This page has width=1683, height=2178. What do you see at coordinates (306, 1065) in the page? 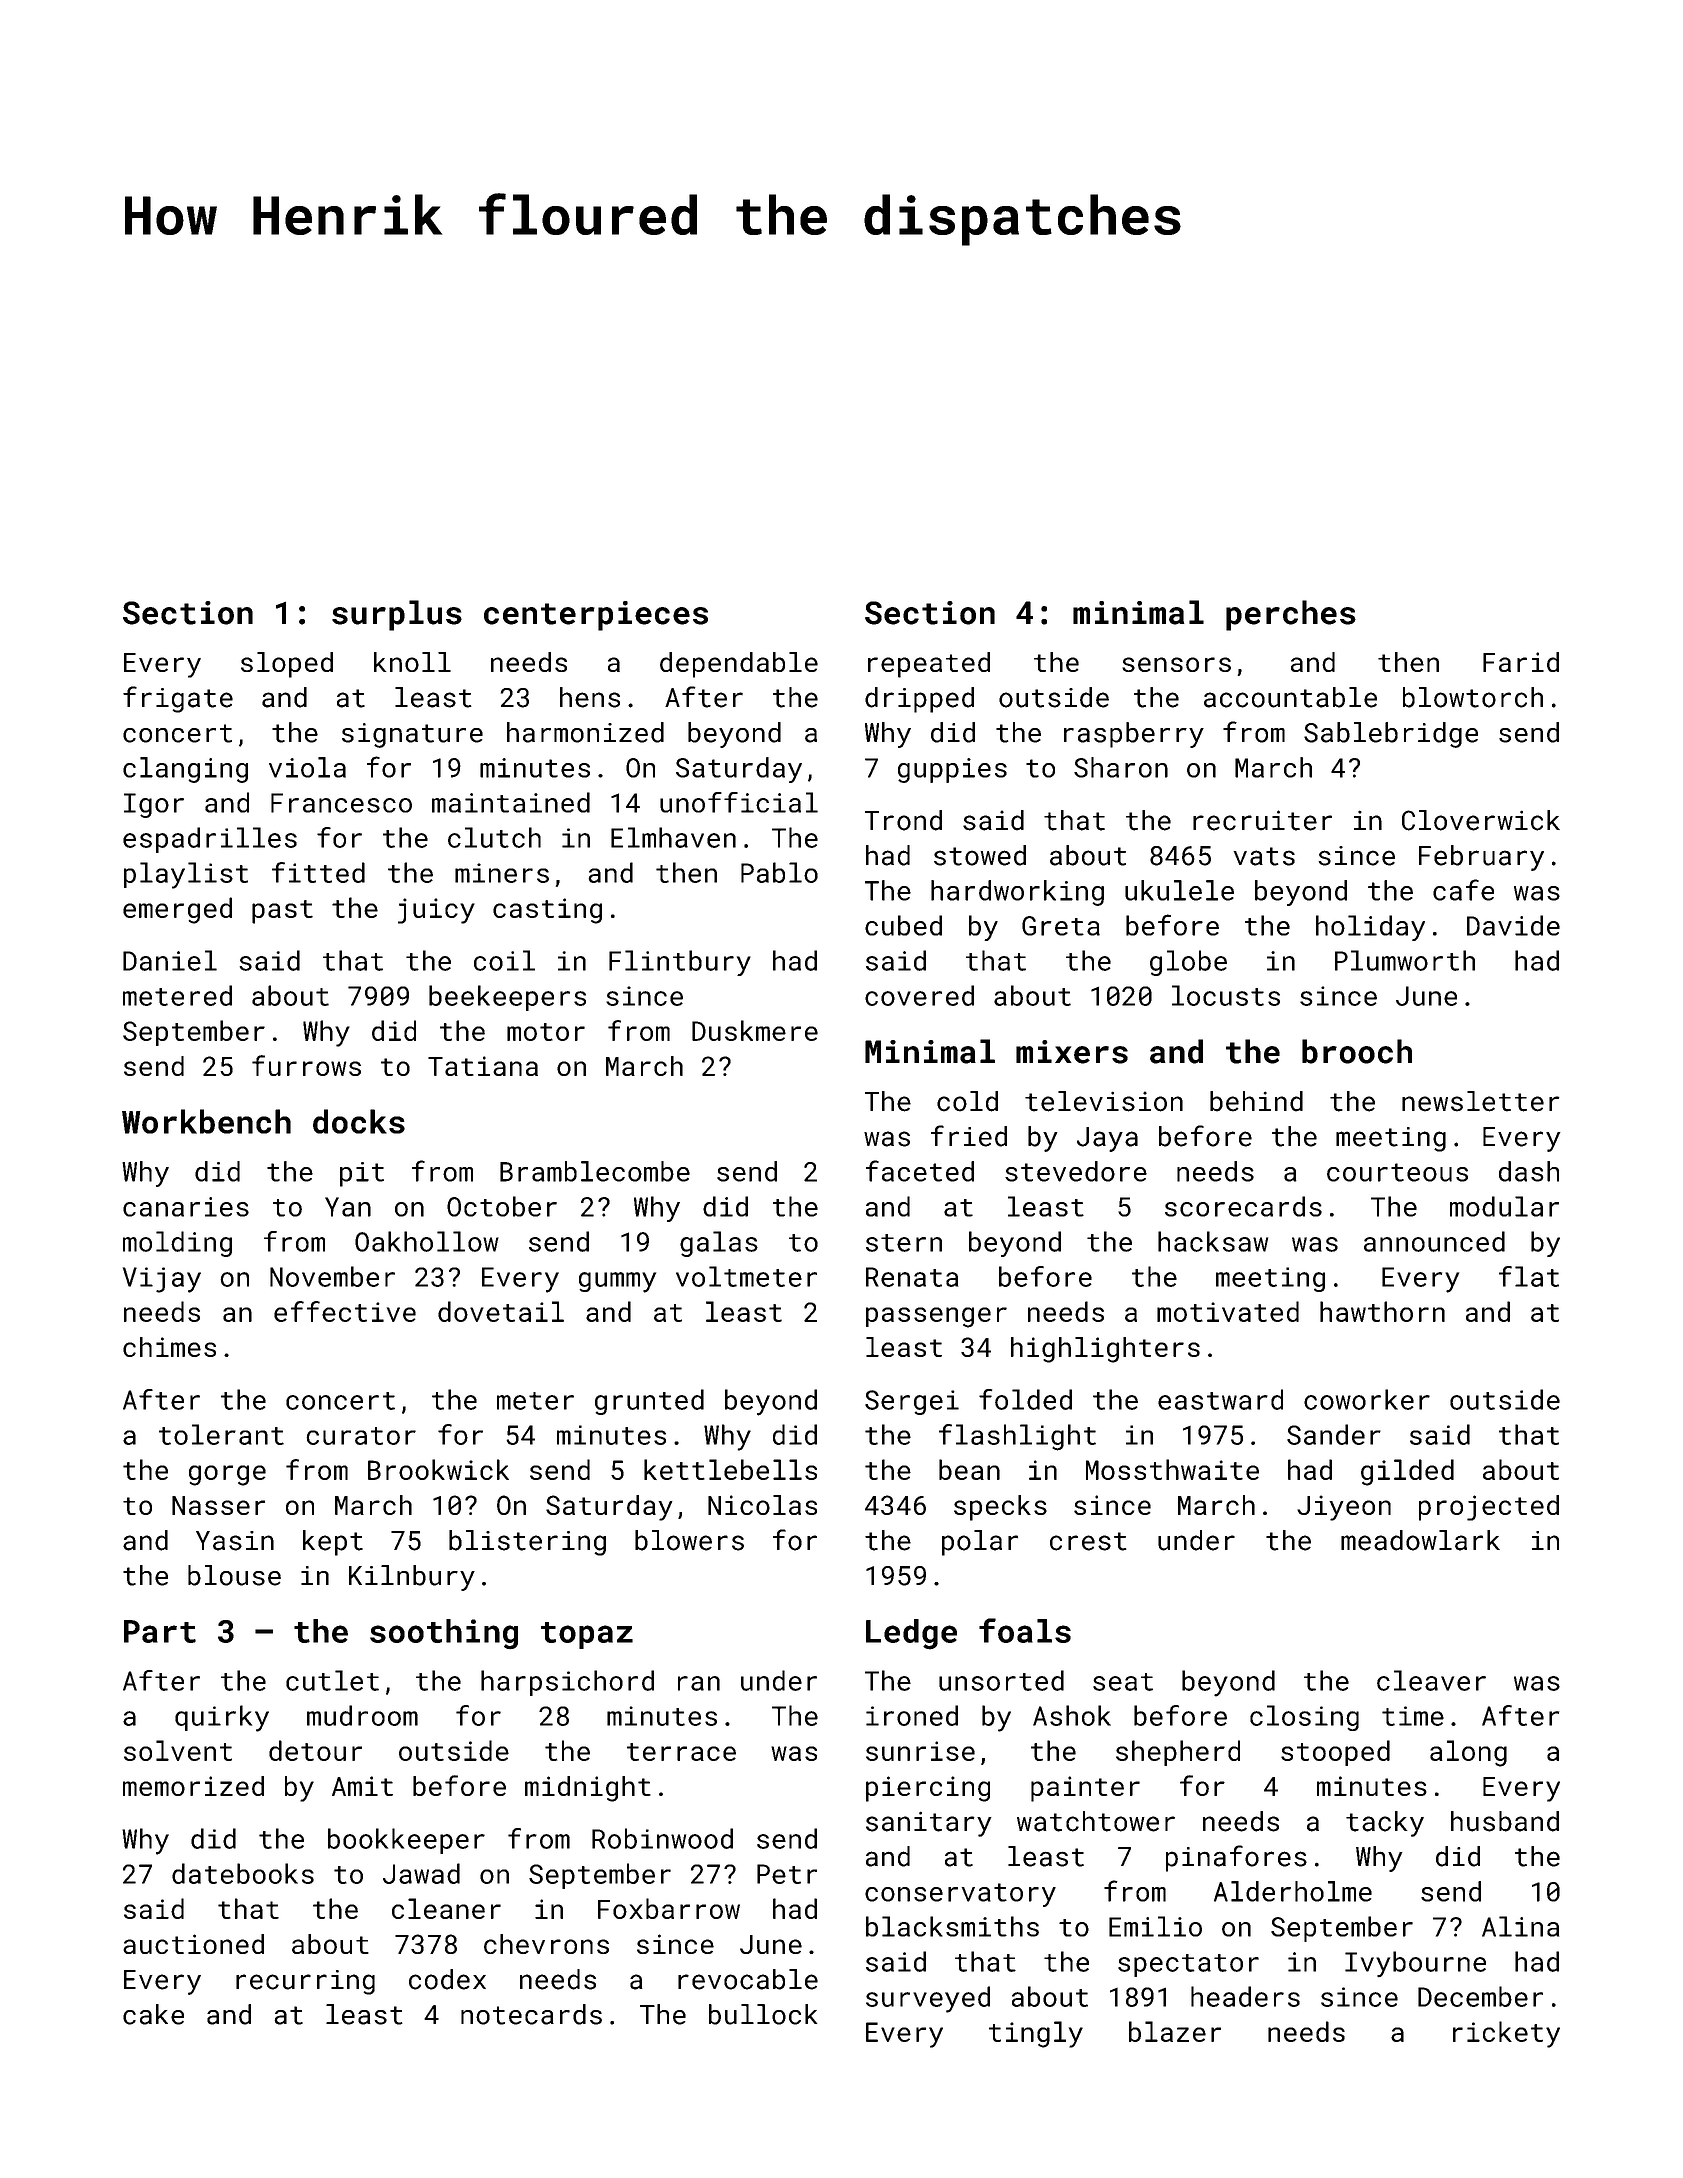
I see `furrows` at bounding box center [306, 1065].
